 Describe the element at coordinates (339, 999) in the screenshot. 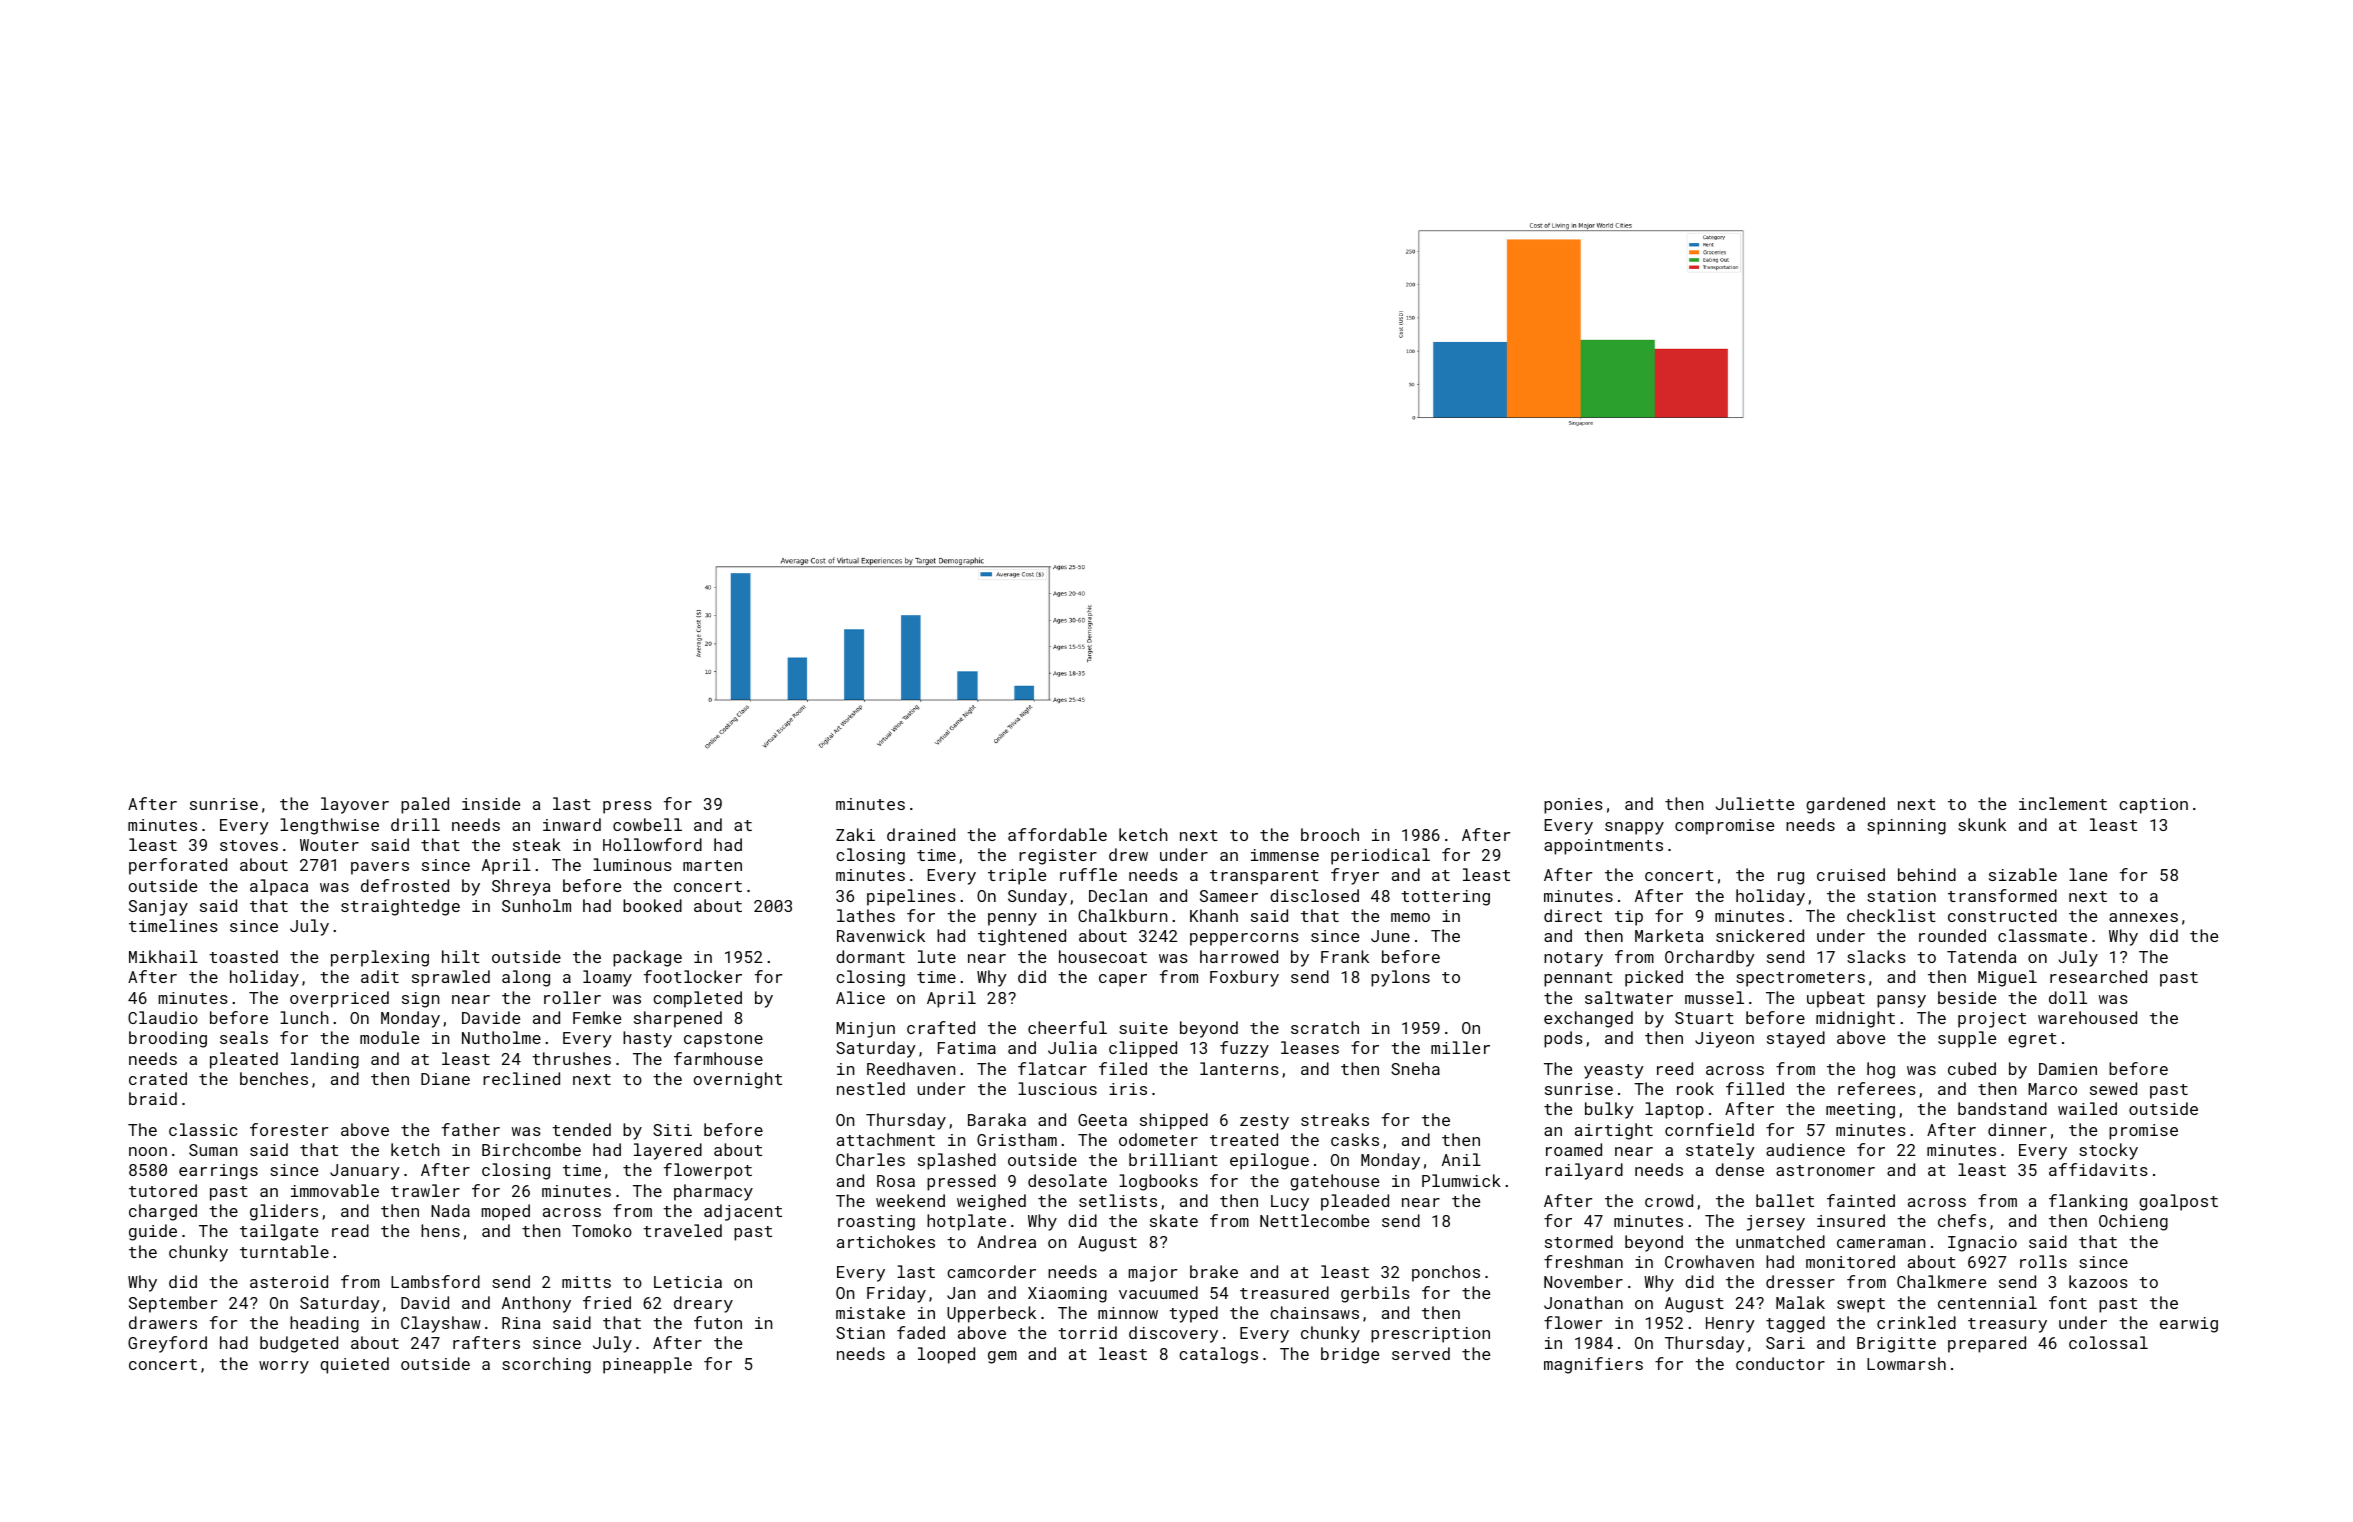

I see `overpriced` at that location.
